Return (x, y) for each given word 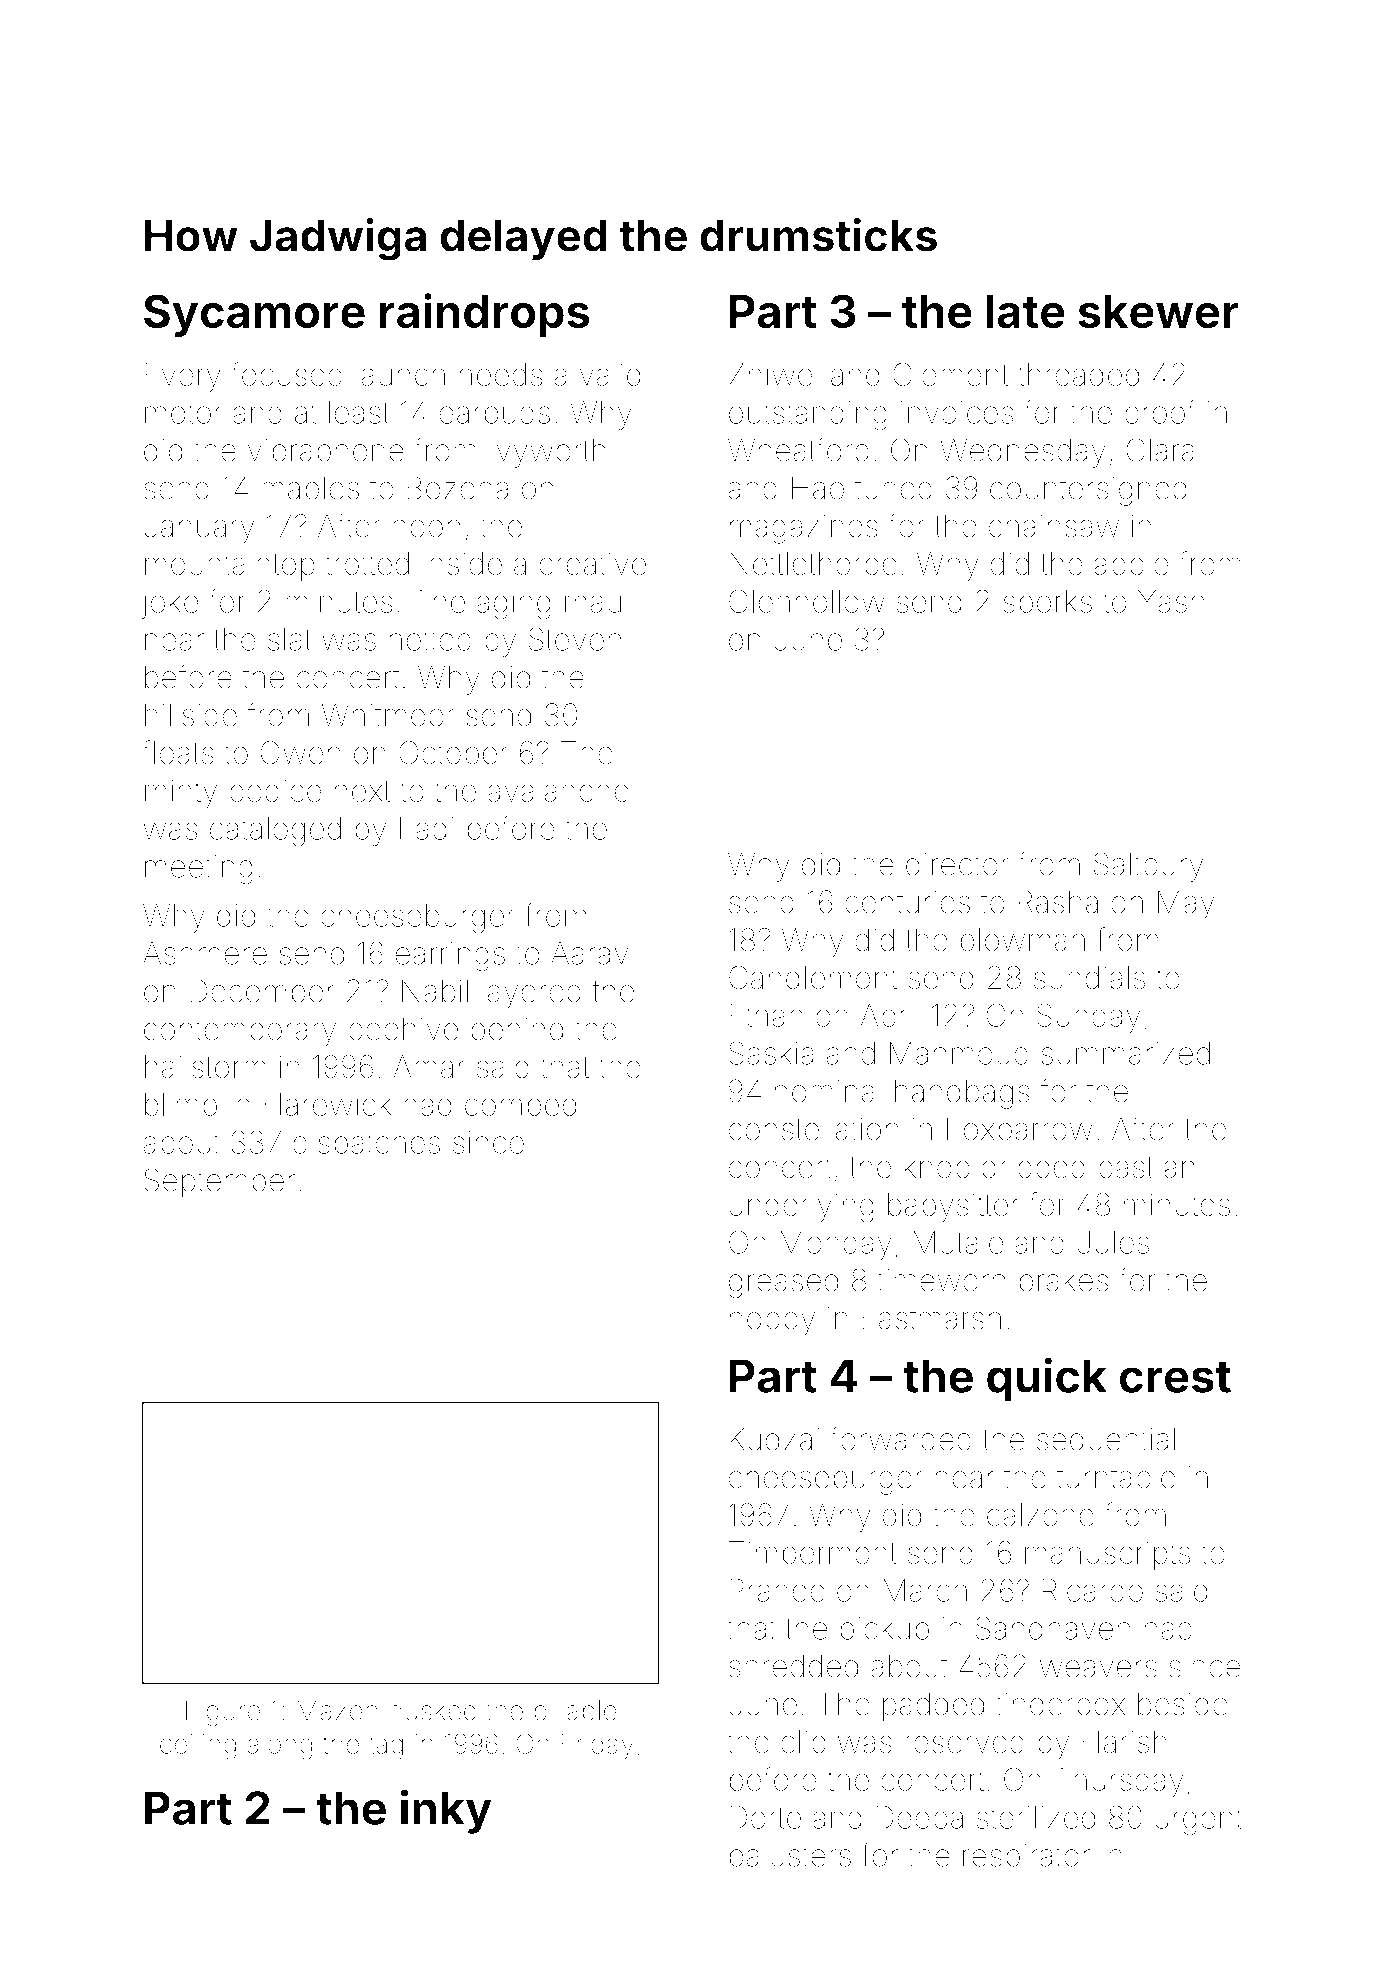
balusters (790, 1855)
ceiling (198, 1746)
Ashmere (205, 953)
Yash (1171, 601)
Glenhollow (807, 601)
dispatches (366, 1145)
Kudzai (774, 1439)
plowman (1023, 943)
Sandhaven (1053, 1628)
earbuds (494, 412)
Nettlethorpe (813, 566)
